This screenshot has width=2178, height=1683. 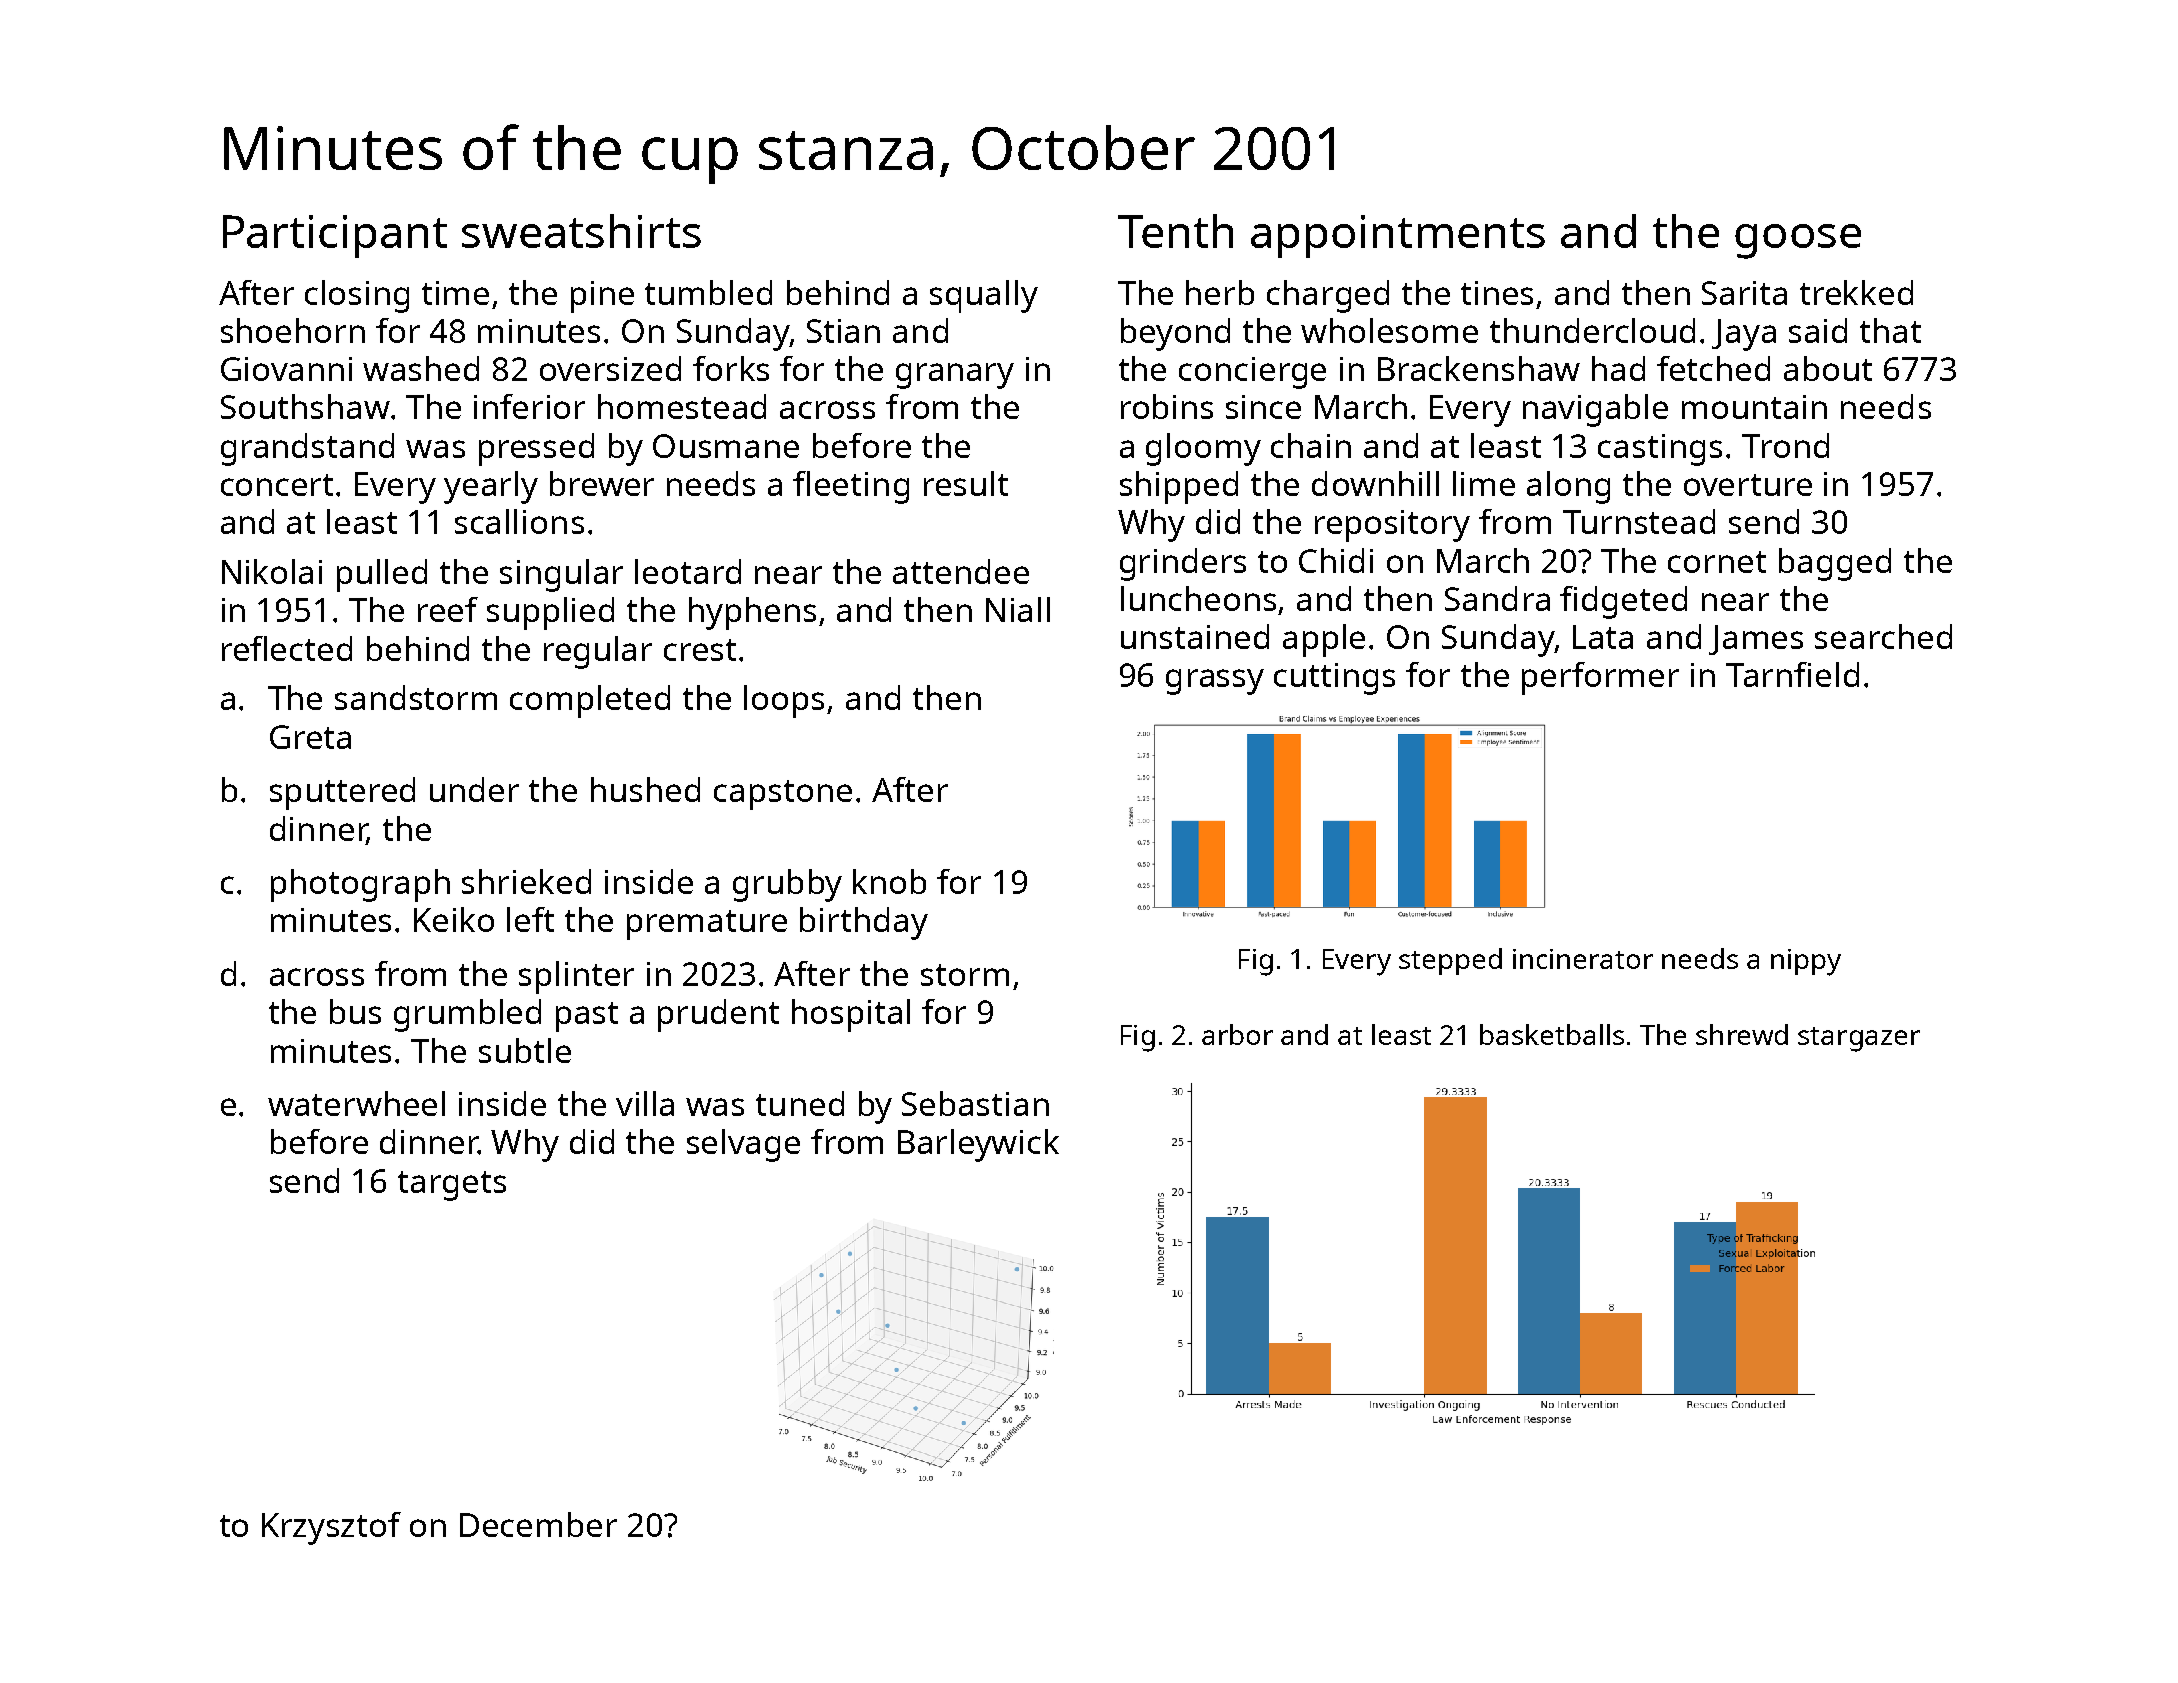 I want to click on Greta, so click(x=310, y=737).
